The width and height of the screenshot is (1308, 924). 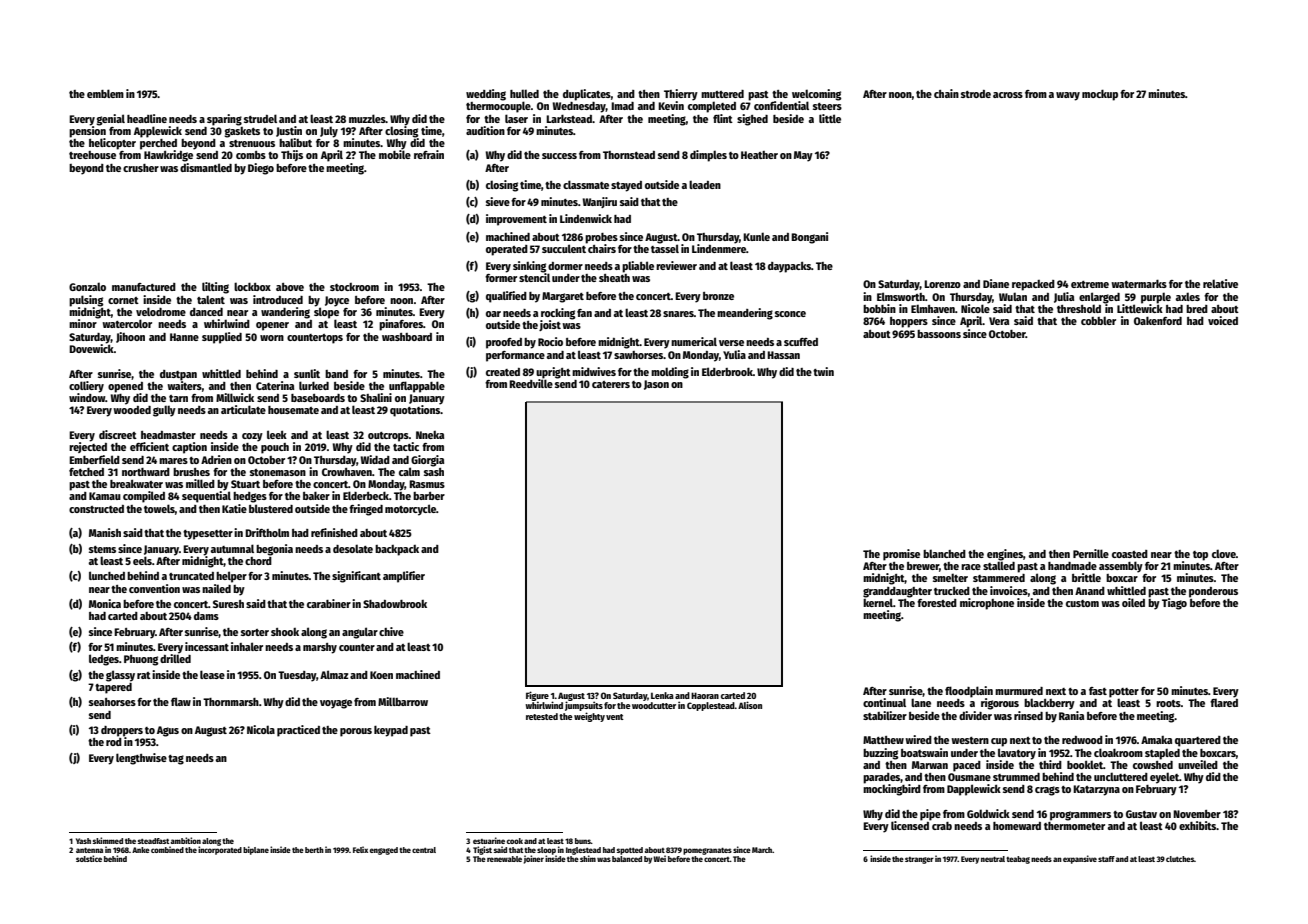 I want to click on upright, so click(x=553, y=373).
